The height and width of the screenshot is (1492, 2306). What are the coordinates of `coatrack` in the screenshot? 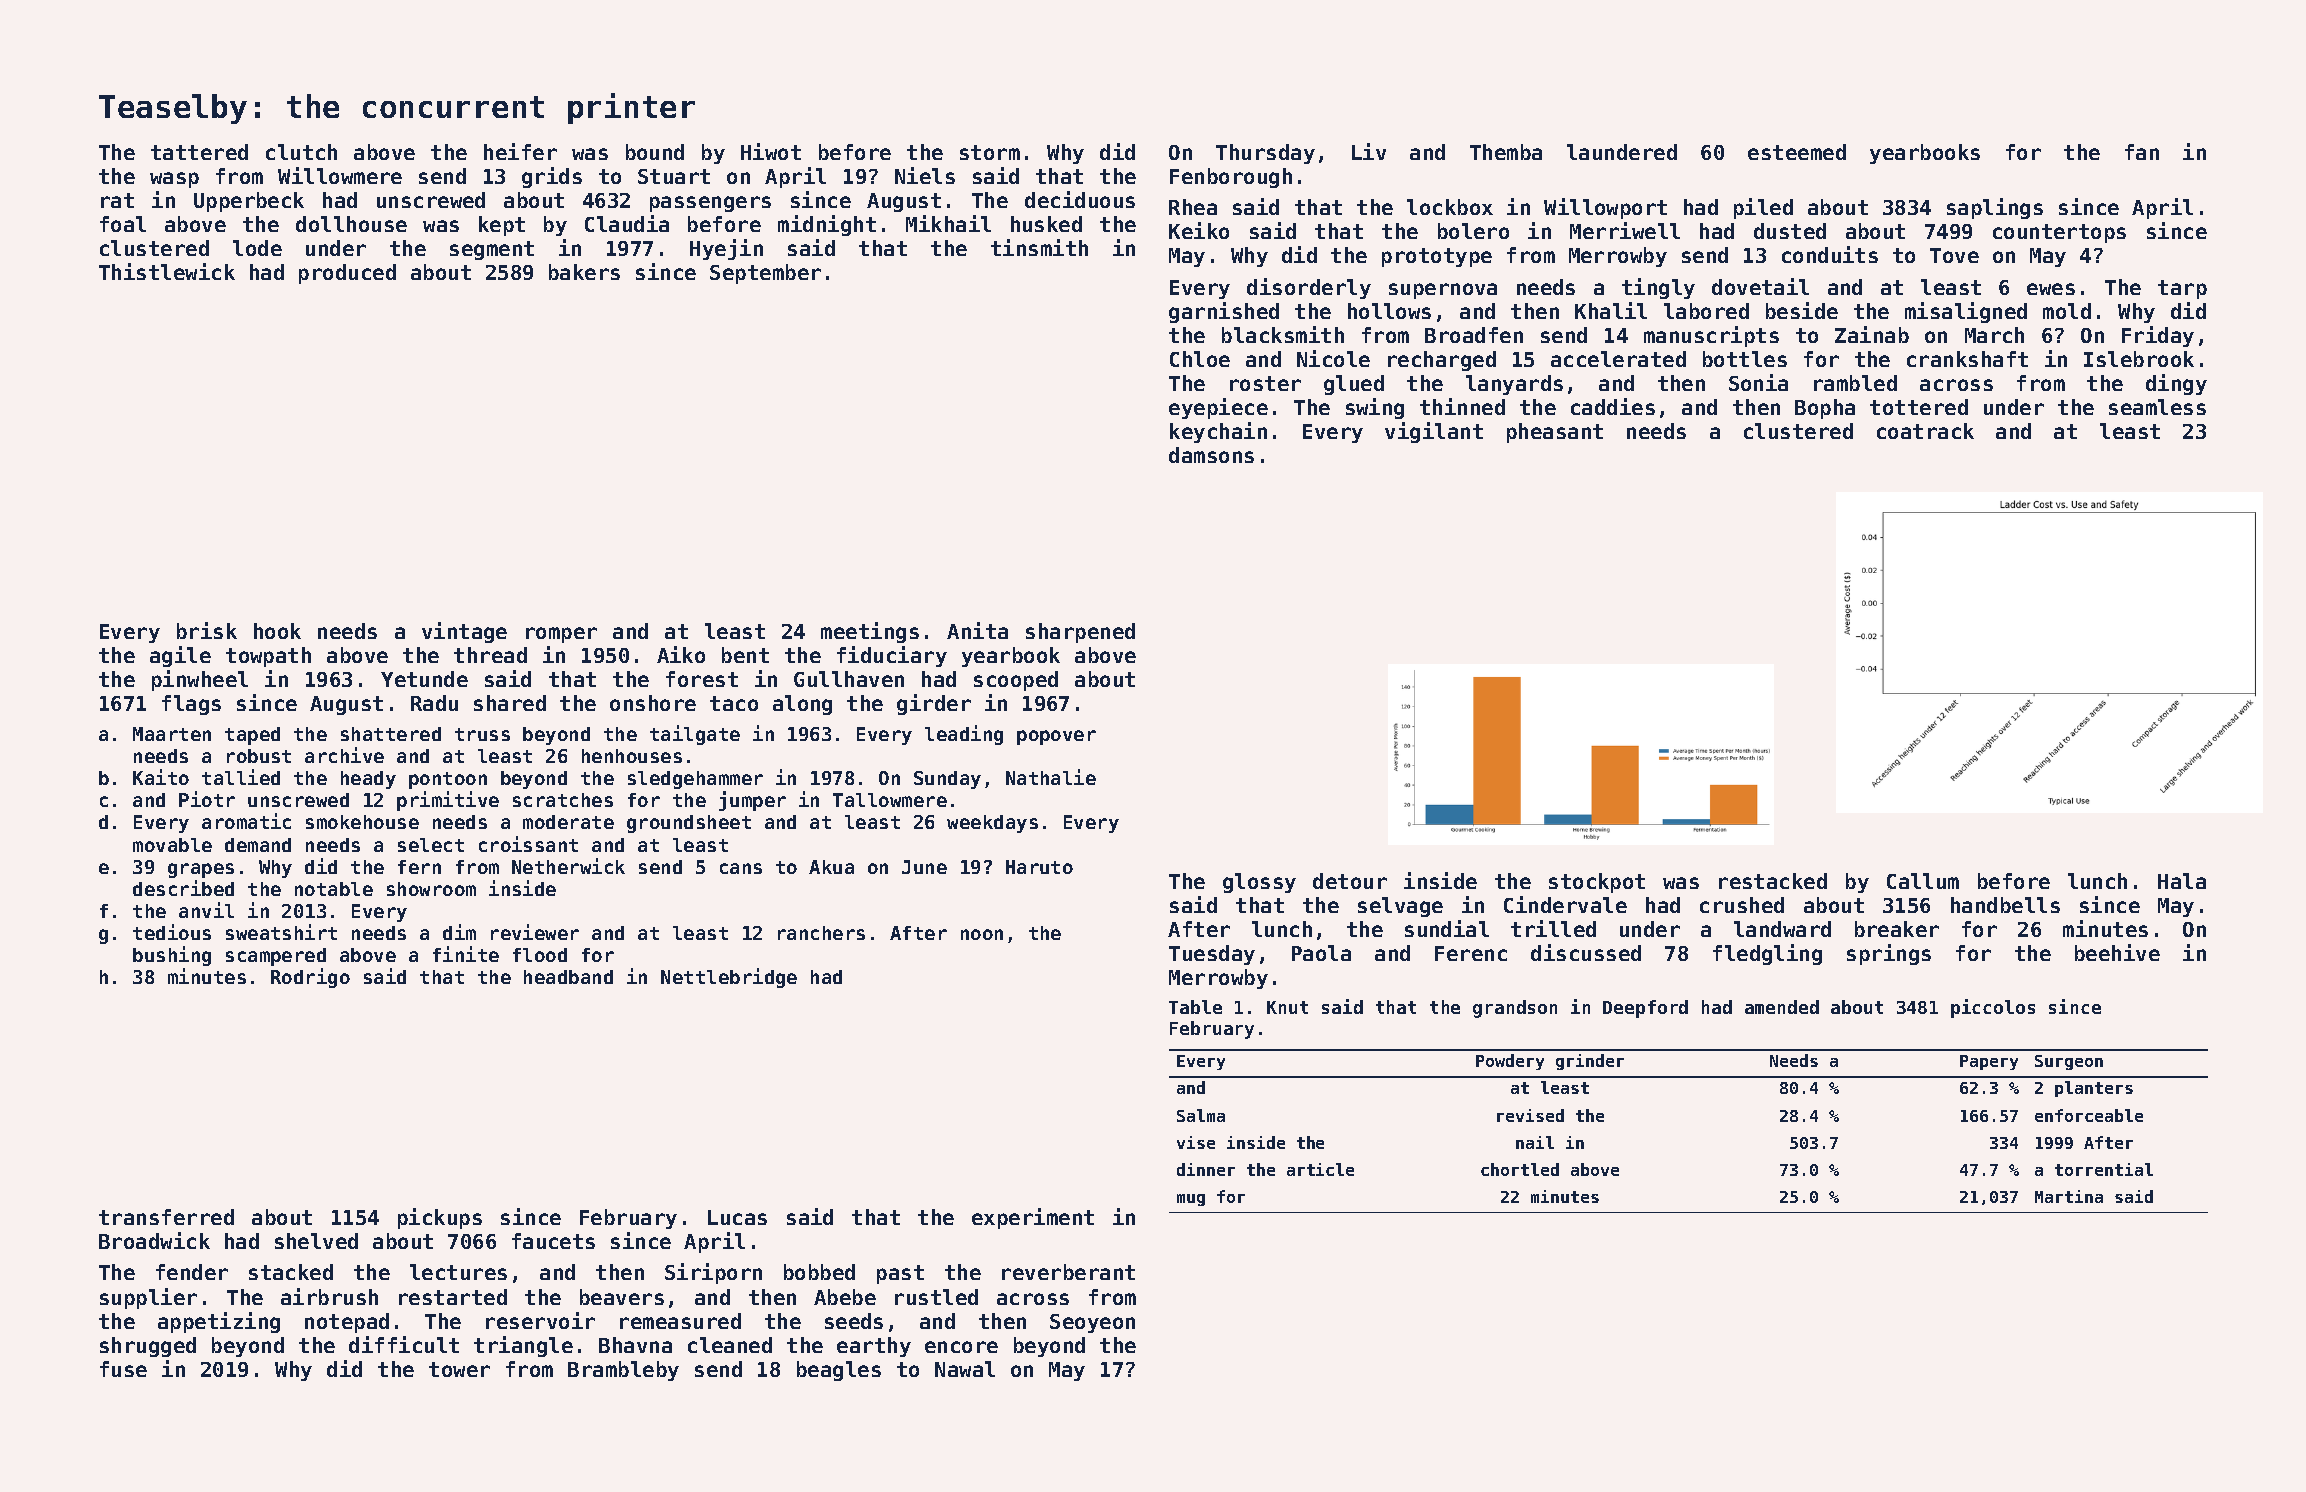 It's located at (1925, 431).
